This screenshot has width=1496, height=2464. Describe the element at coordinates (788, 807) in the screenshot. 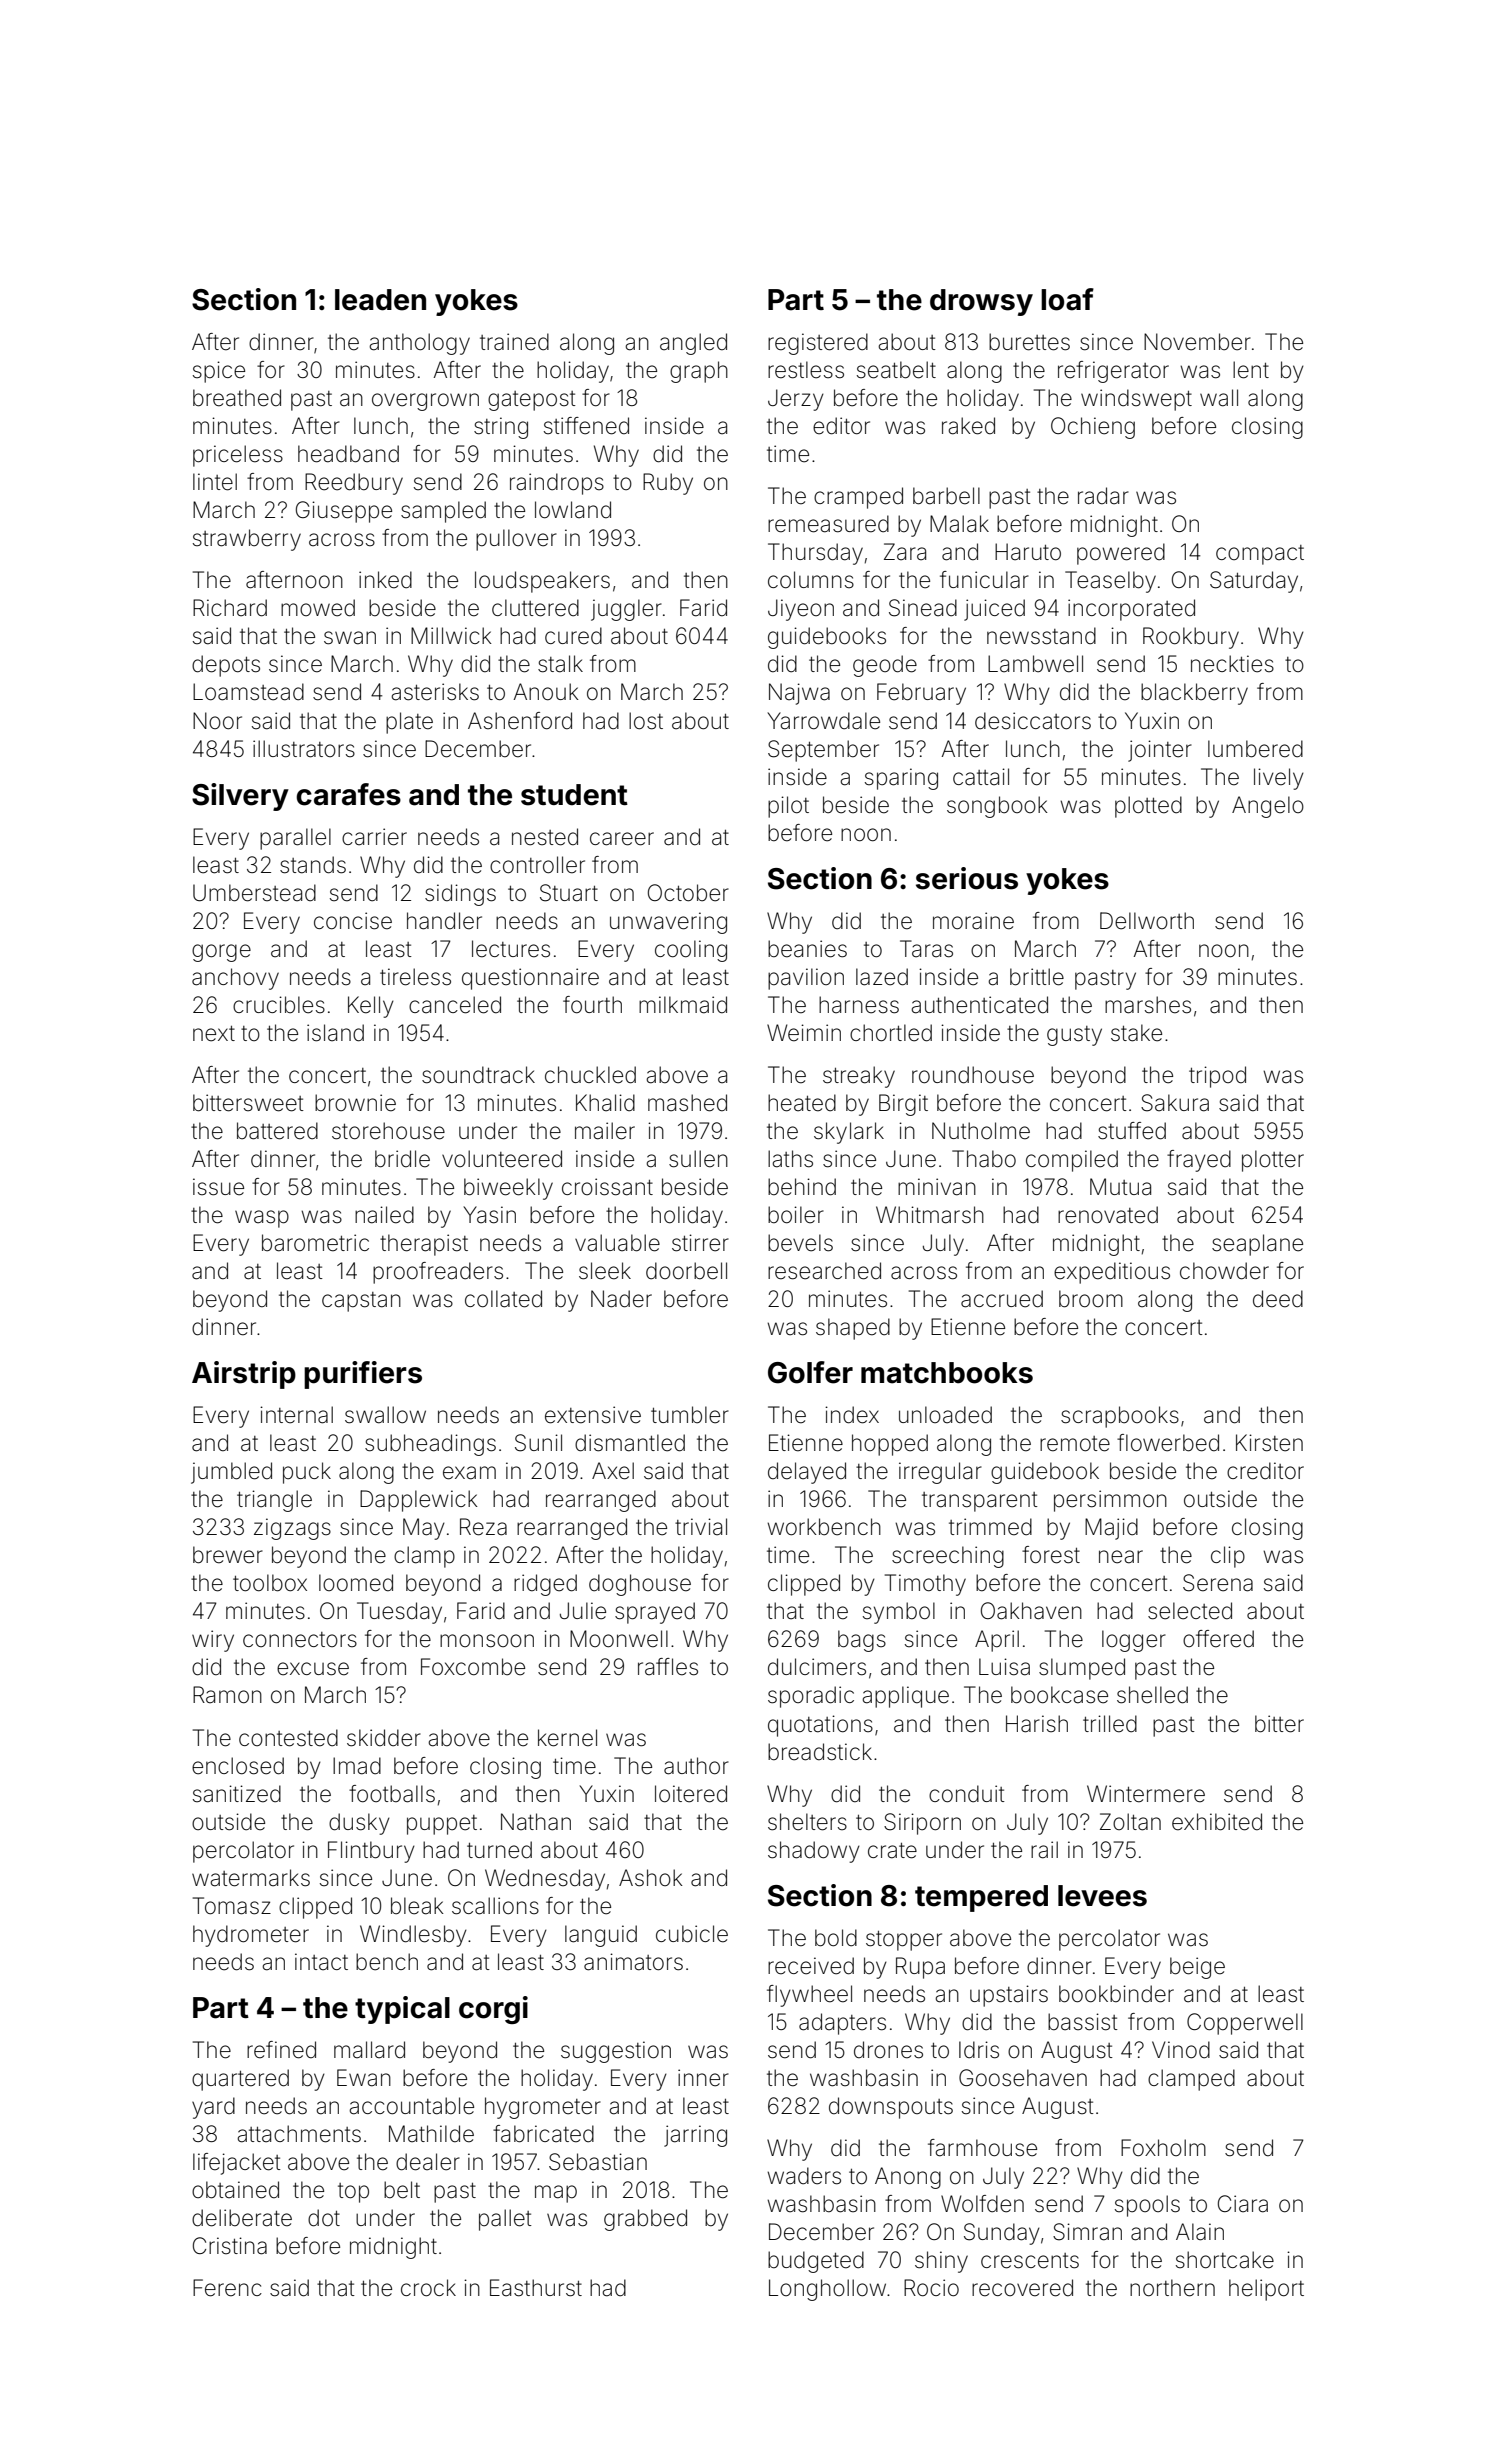

I see `pilot` at that location.
